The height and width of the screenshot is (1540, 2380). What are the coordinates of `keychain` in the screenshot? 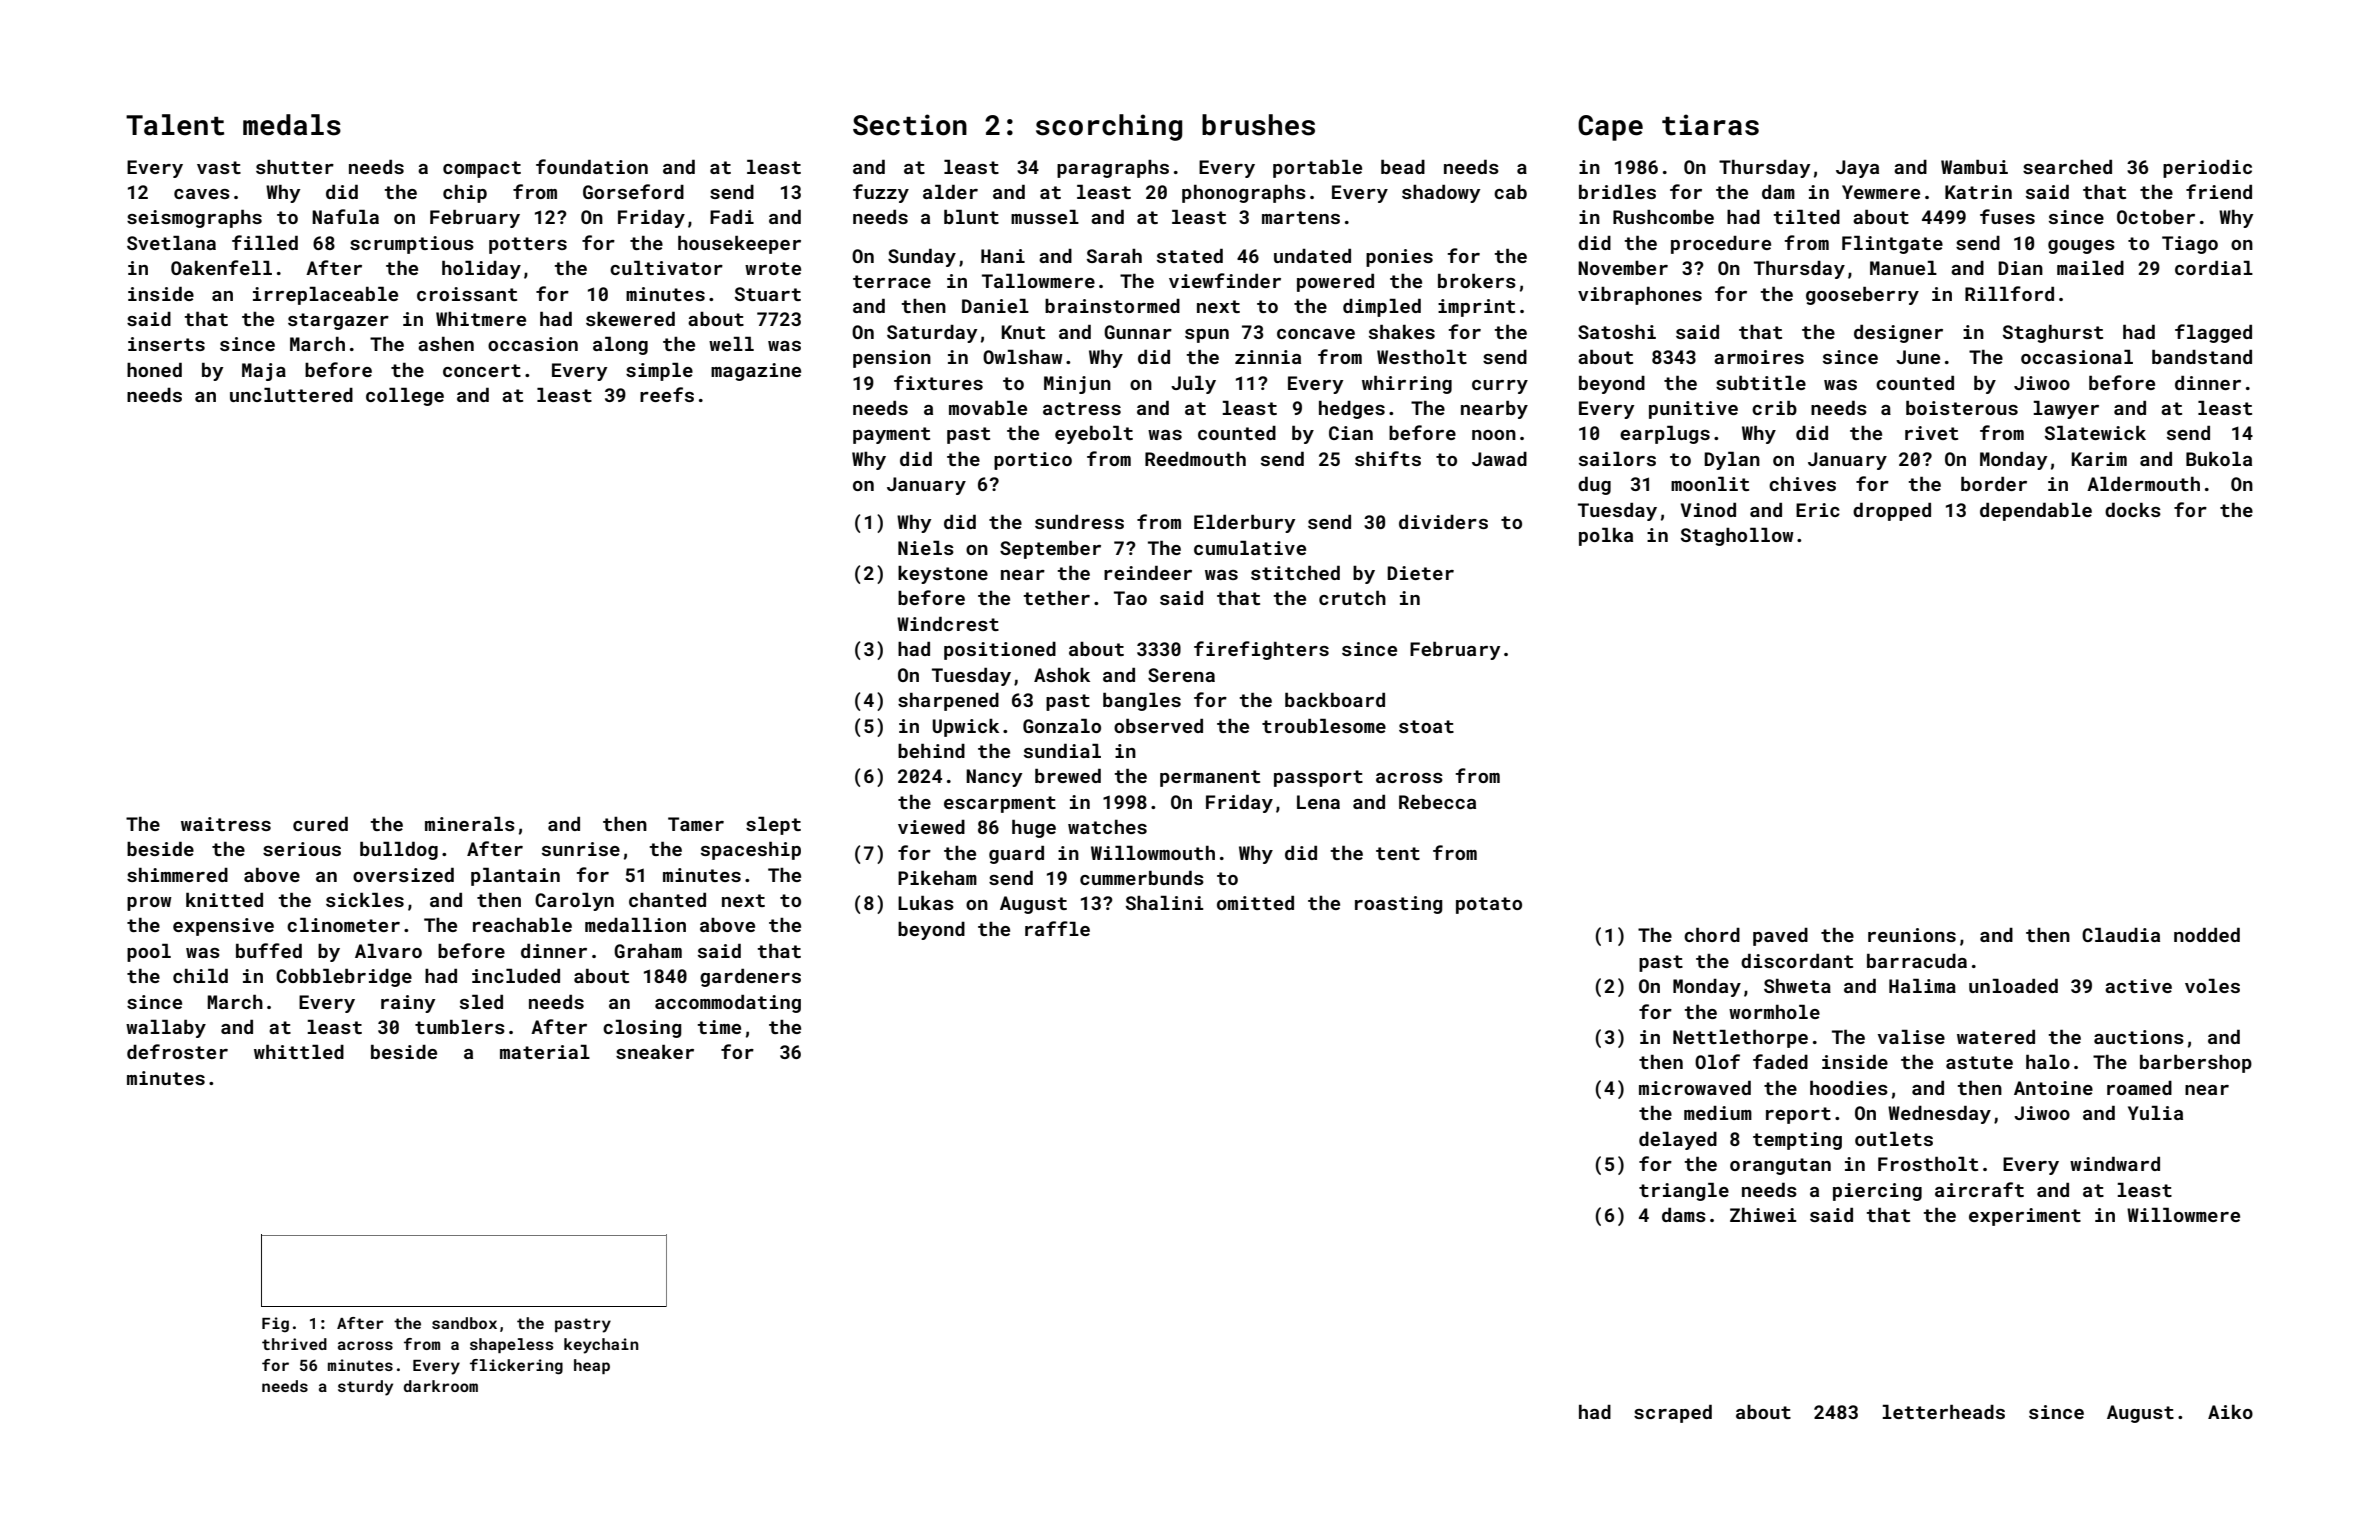 It's located at (601, 1346).
